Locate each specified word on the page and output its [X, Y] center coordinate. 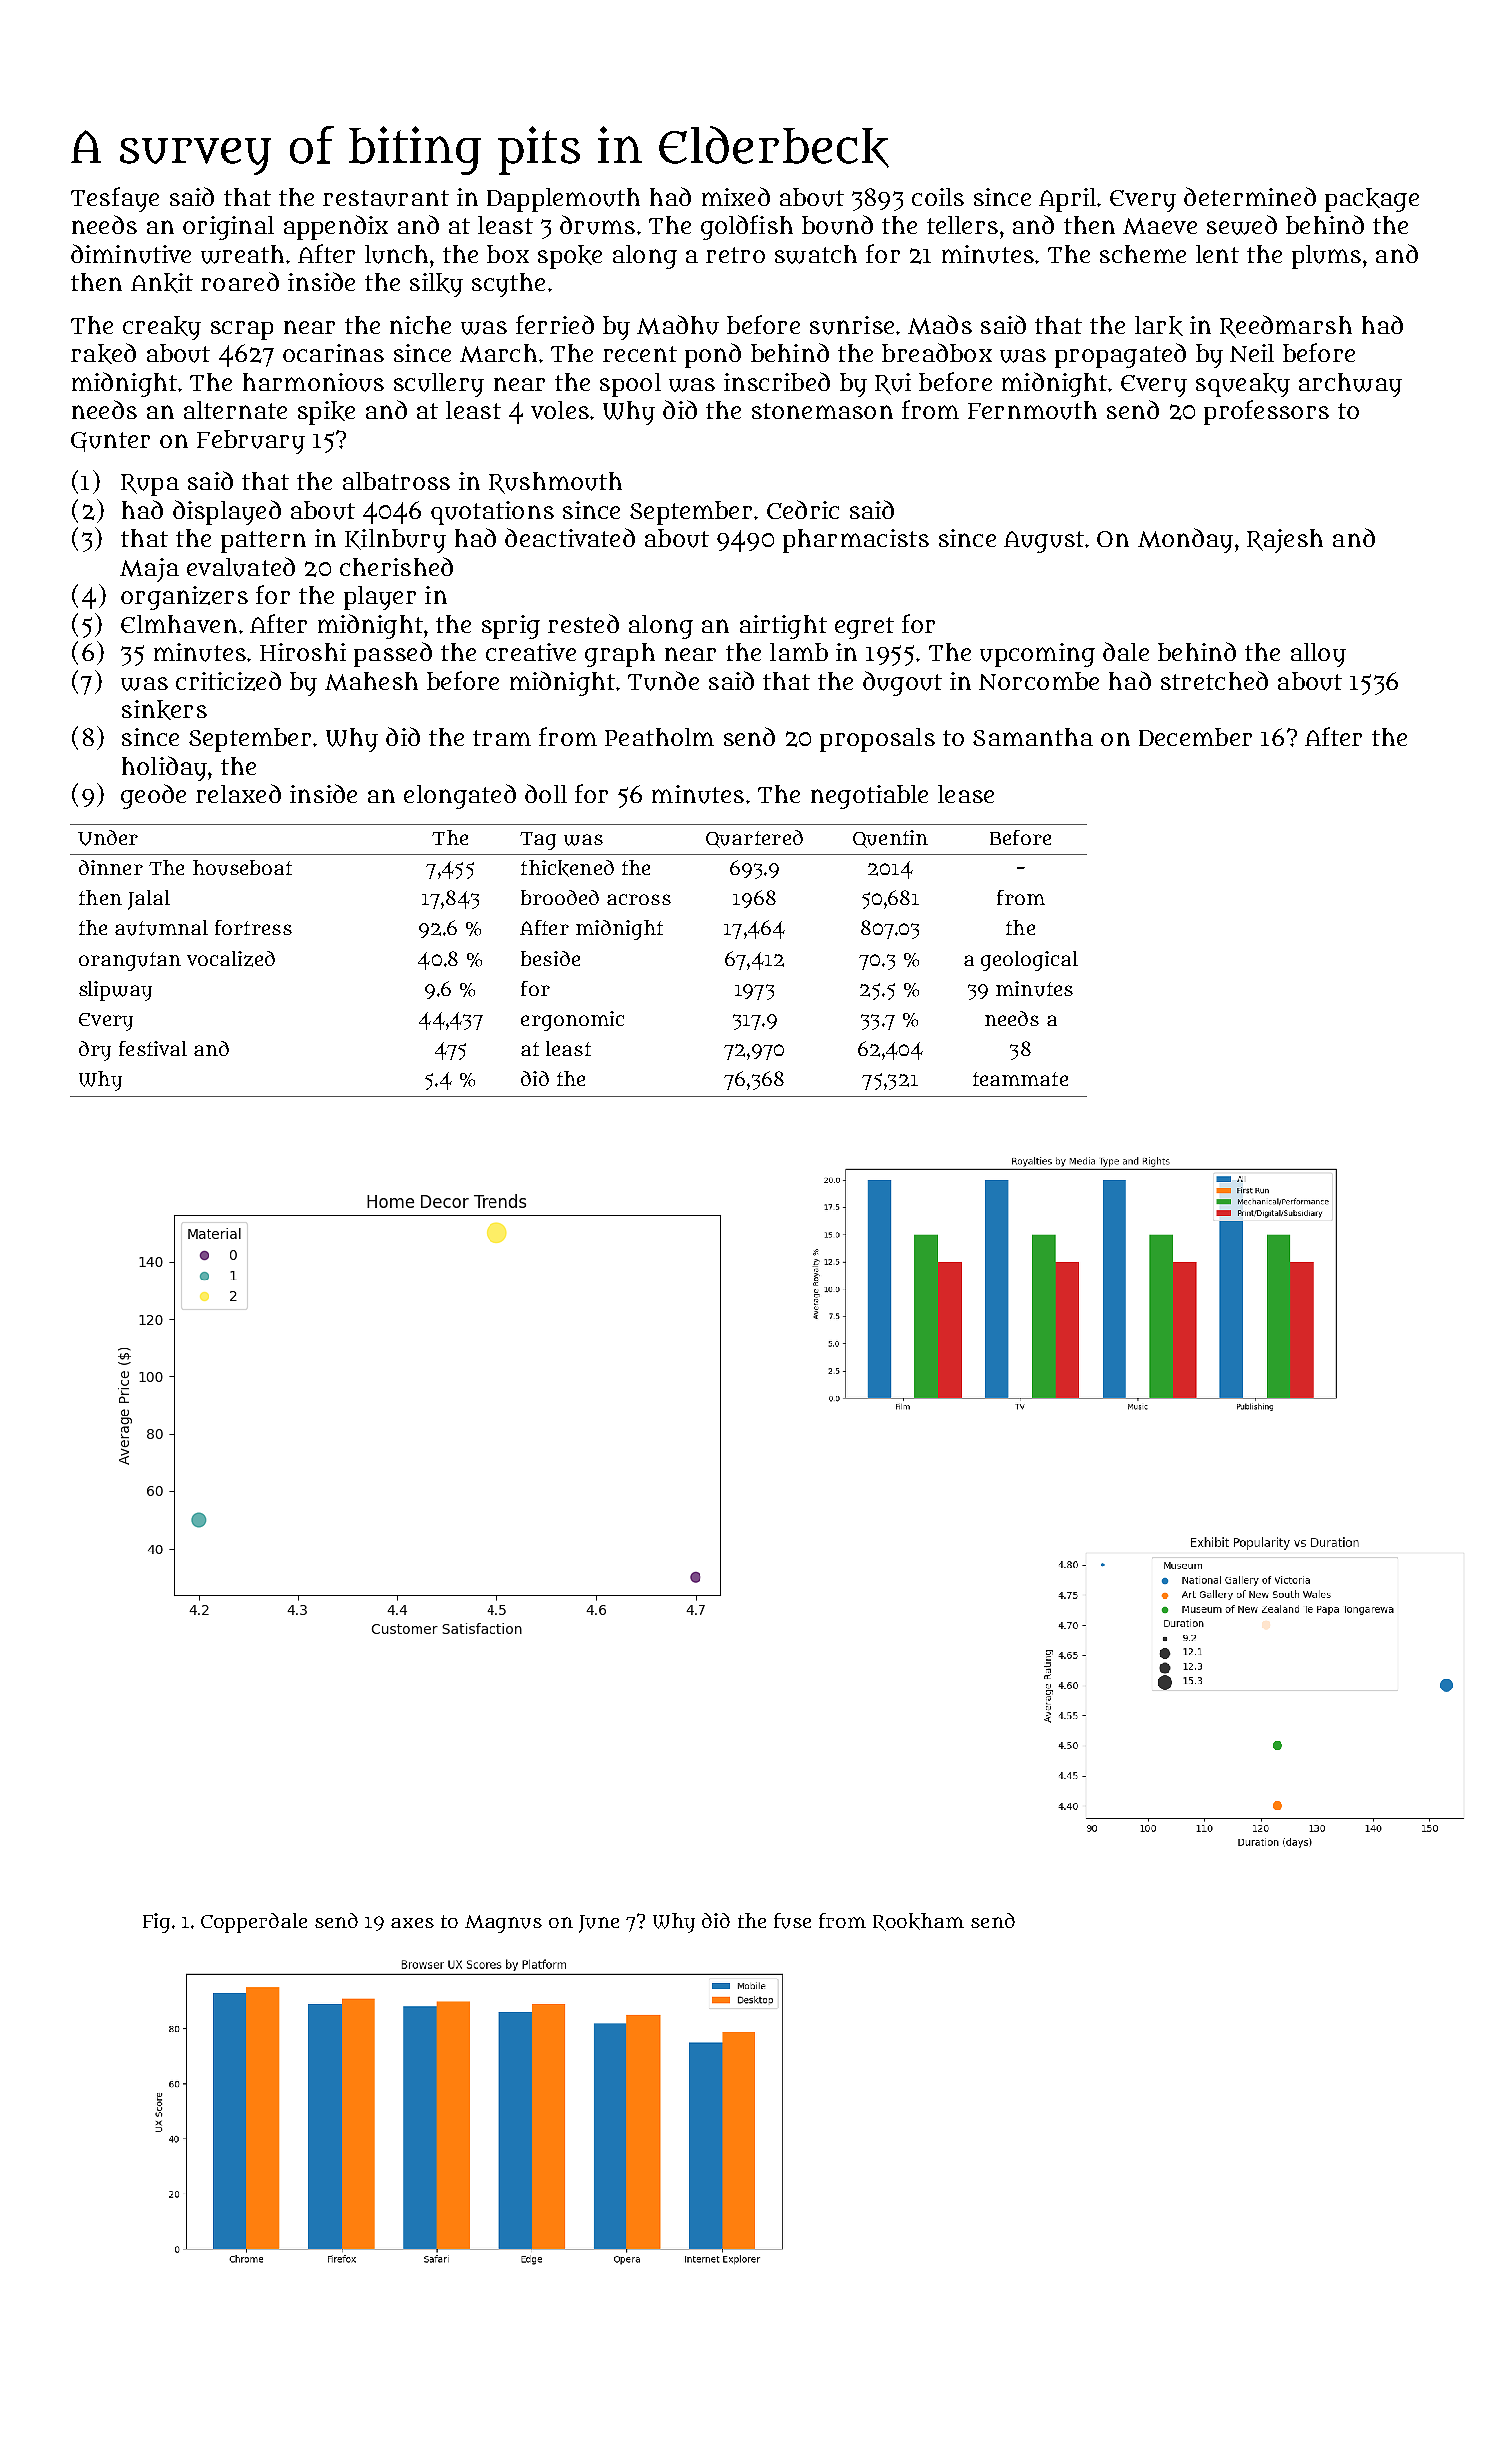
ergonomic [572, 1021]
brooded [560, 897]
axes [412, 1923]
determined [1250, 196]
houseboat [242, 868]
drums [597, 225]
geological [1029, 961]
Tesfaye [115, 199]
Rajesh [1285, 541]
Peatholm [659, 737]
